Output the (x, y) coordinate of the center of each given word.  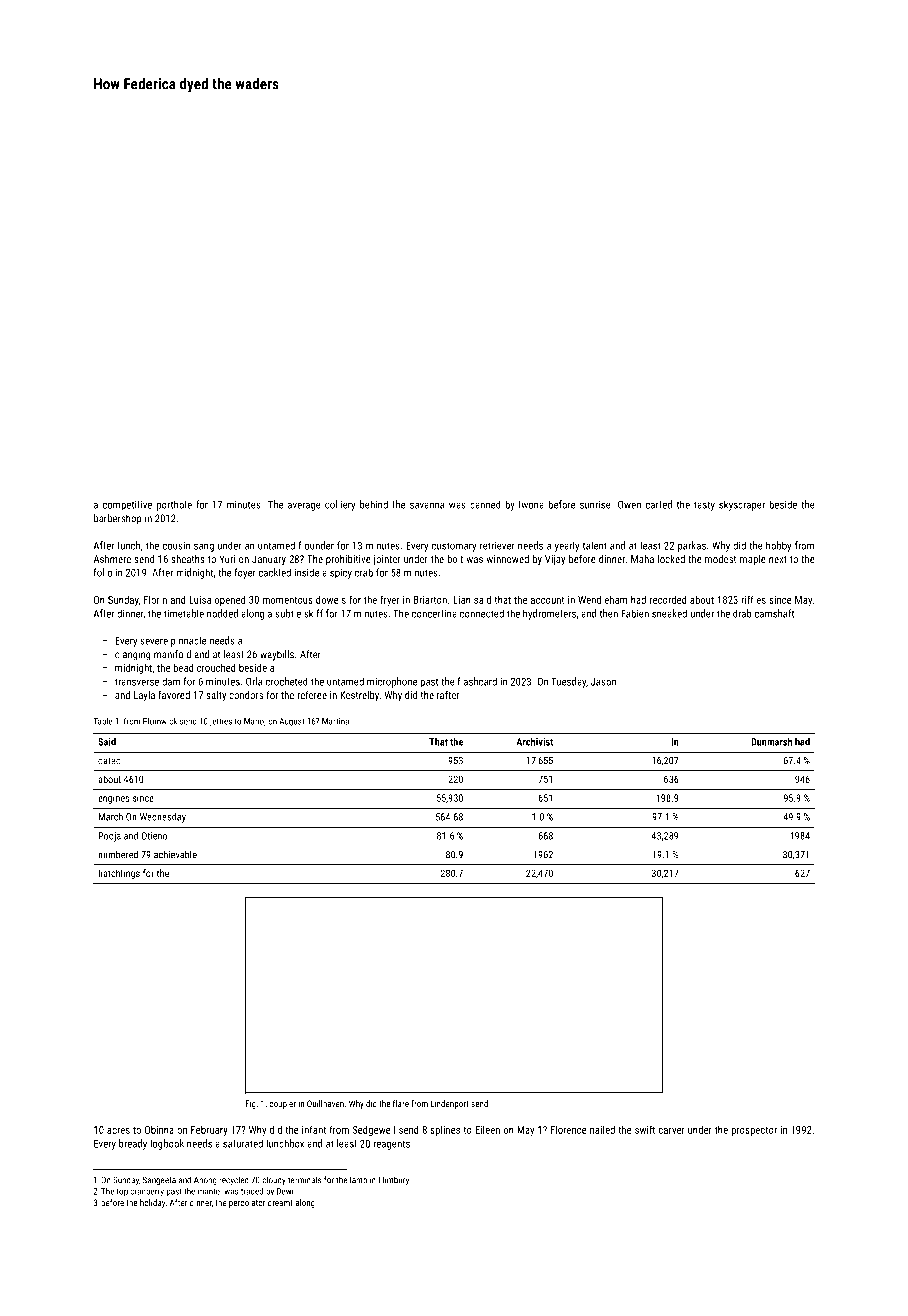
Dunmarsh (771, 741)
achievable (175, 854)
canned (485, 504)
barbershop (118, 519)
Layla (144, 696)
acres (118, 1131)
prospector (754, 1131)
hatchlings (119, 874)
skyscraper (742, 505)
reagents (391, 1145)
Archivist (534, 741)
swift (645, 1129)
